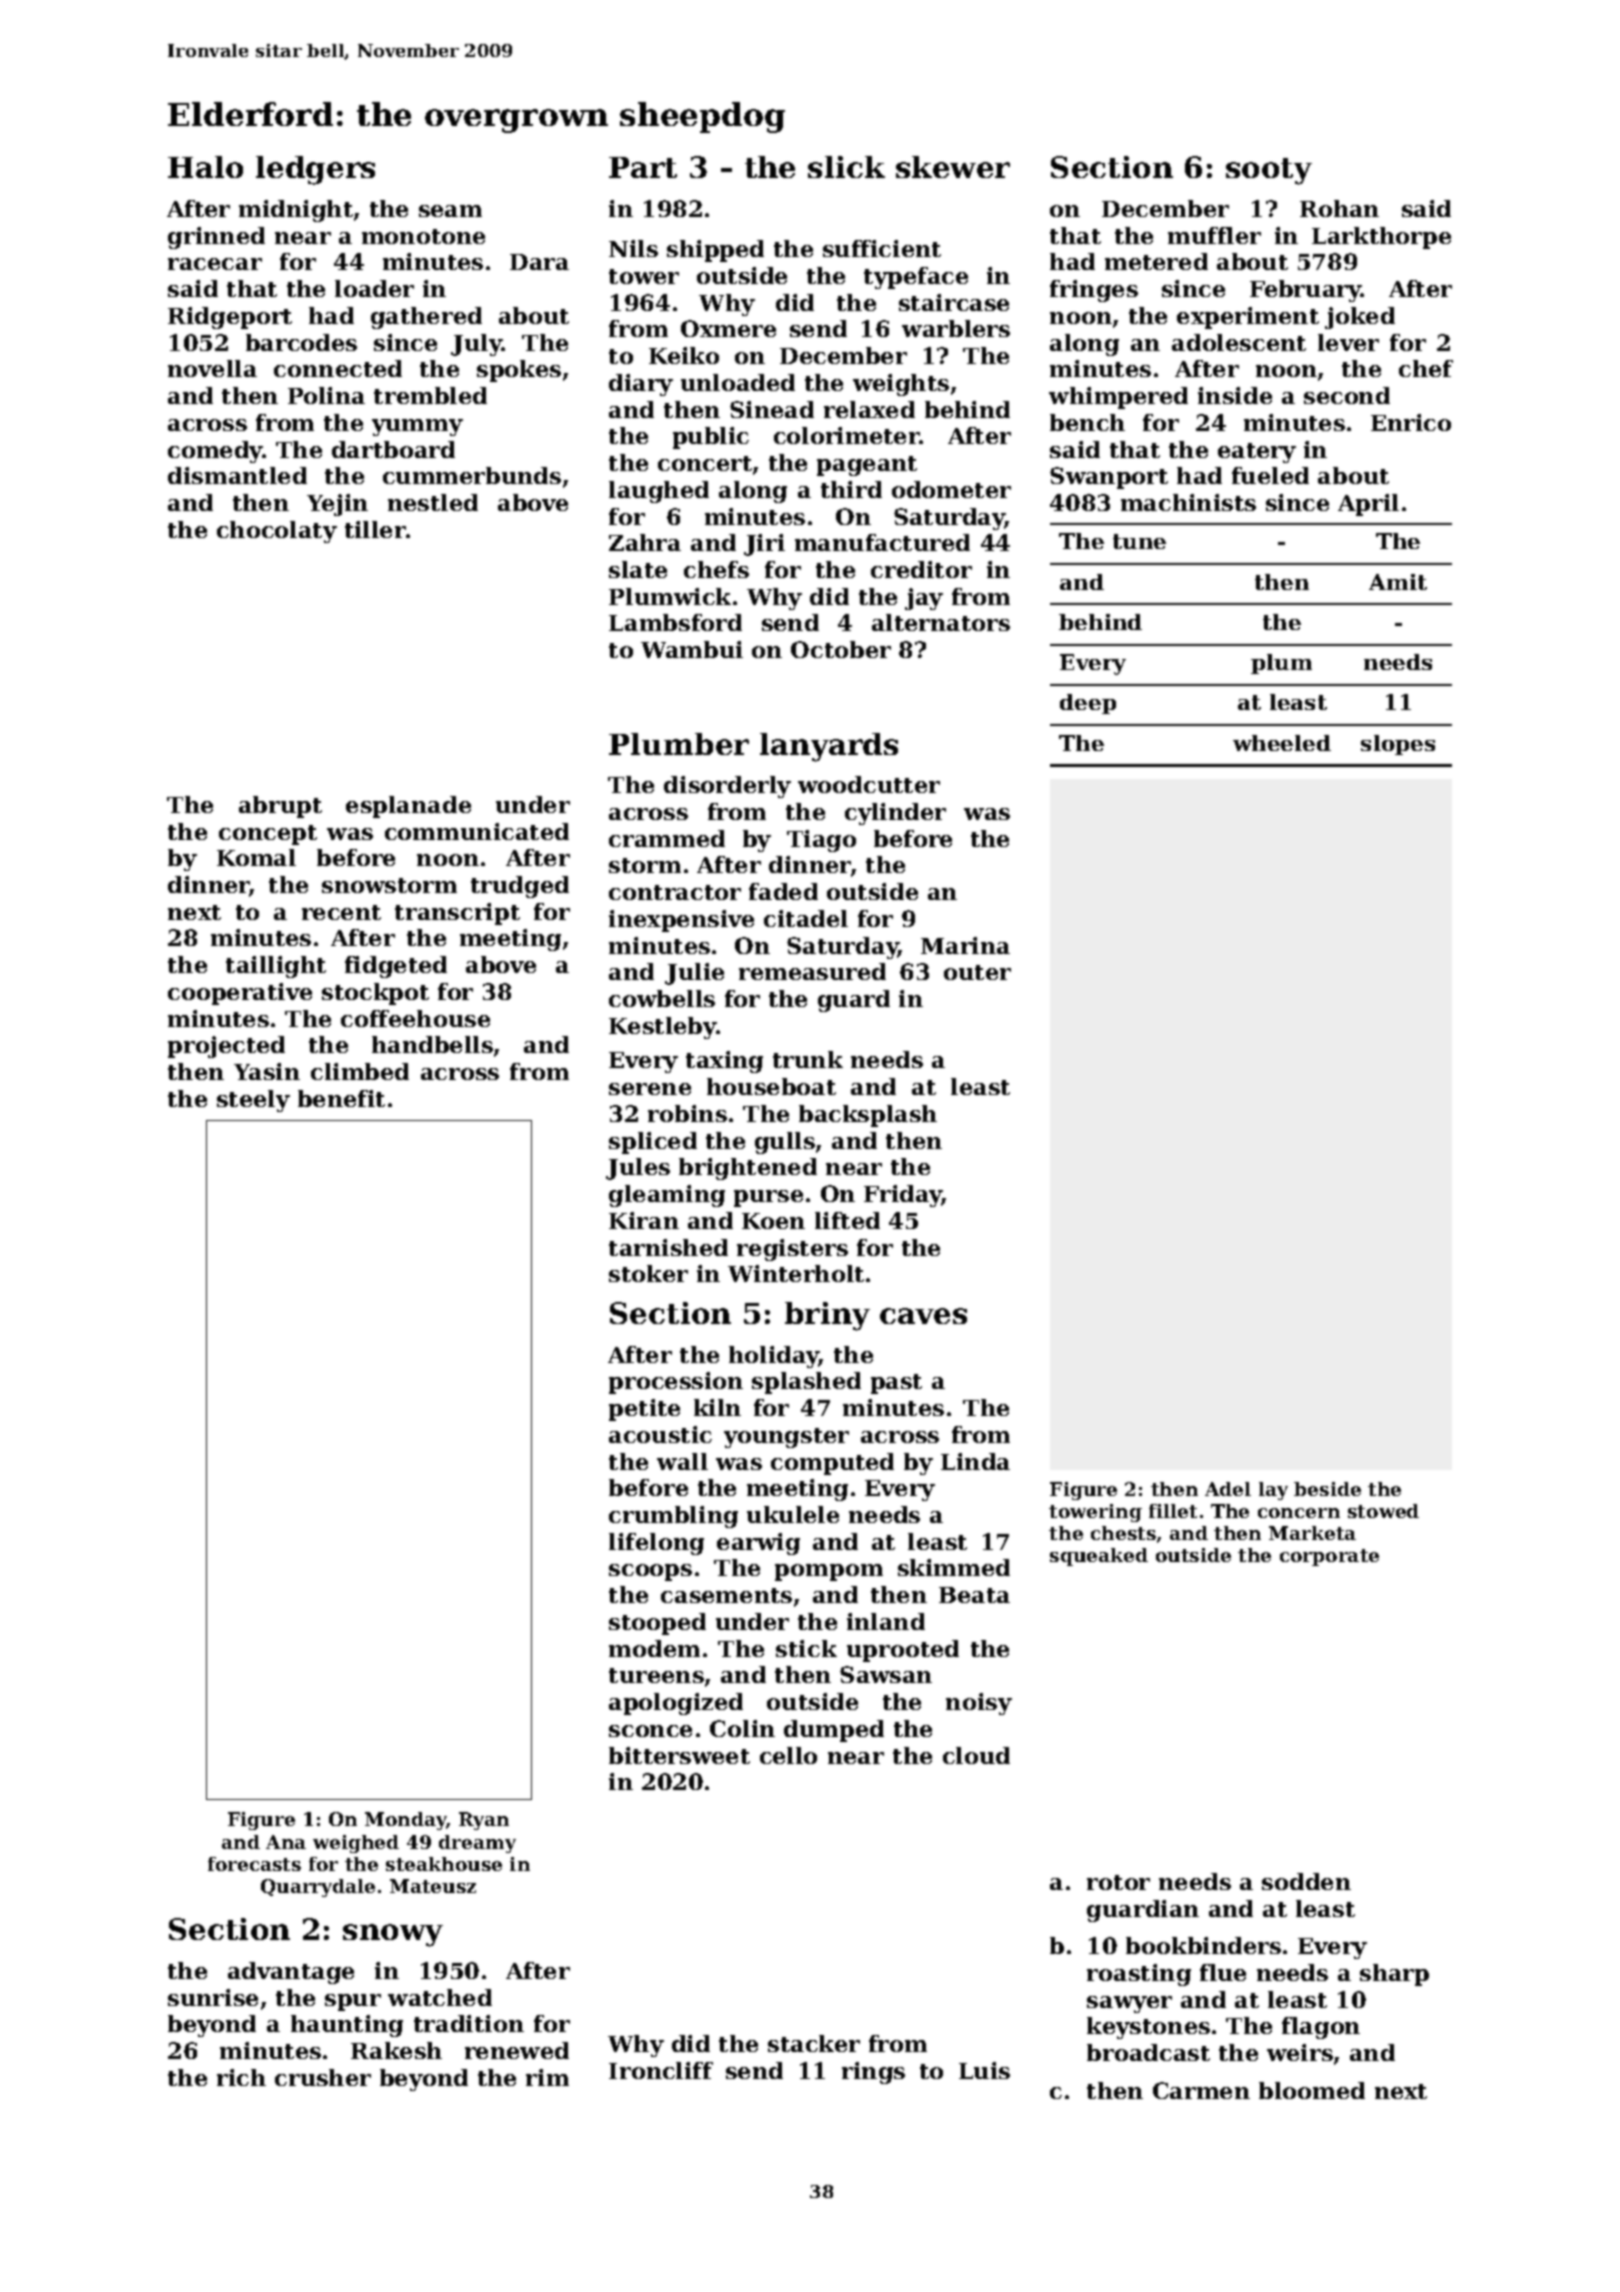 This screenshot has height=2292, width=1620. Describe the element at coordinates (323, 2077) in the screenshot. I see `crusher` at that location.
